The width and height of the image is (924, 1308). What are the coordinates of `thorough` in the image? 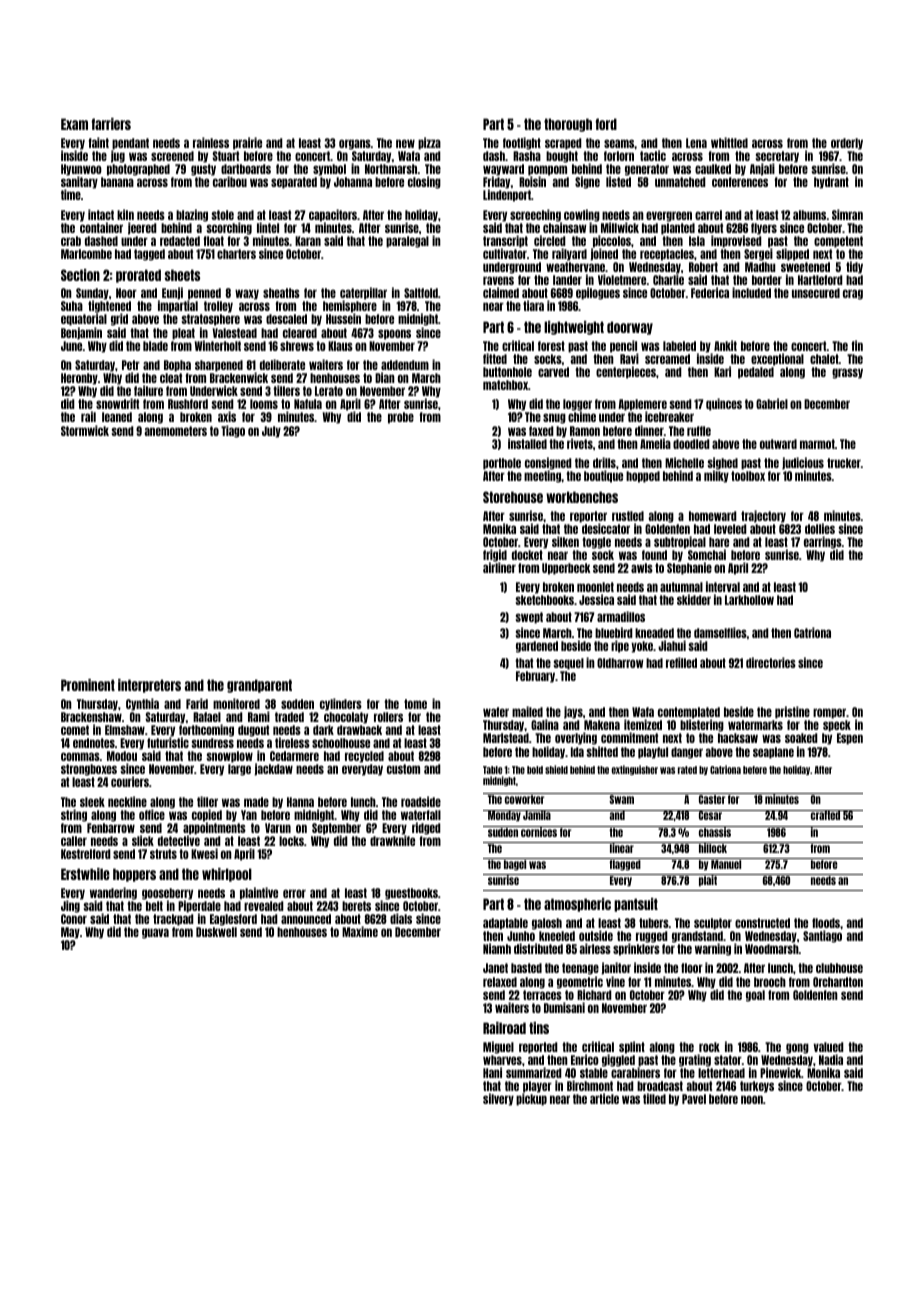 It's located at (568, 125).
